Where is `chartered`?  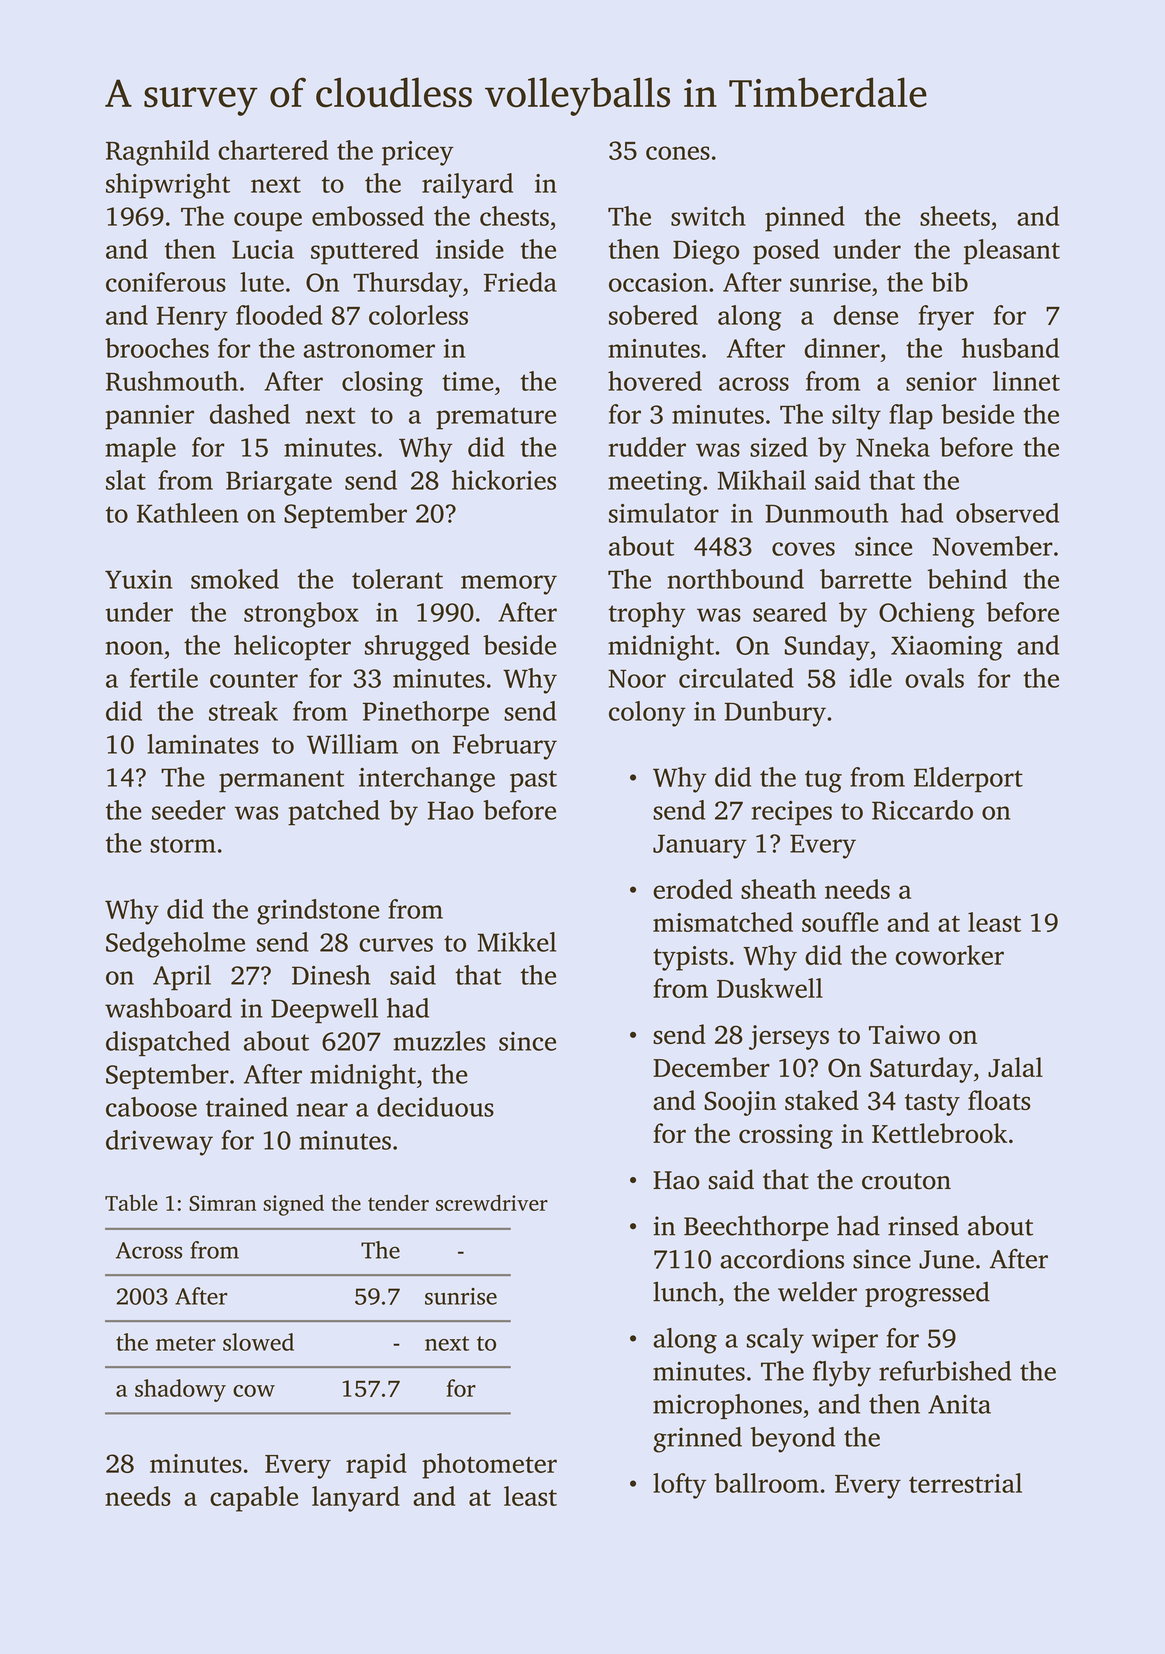 chartered is located at coordinates (273, 150).
